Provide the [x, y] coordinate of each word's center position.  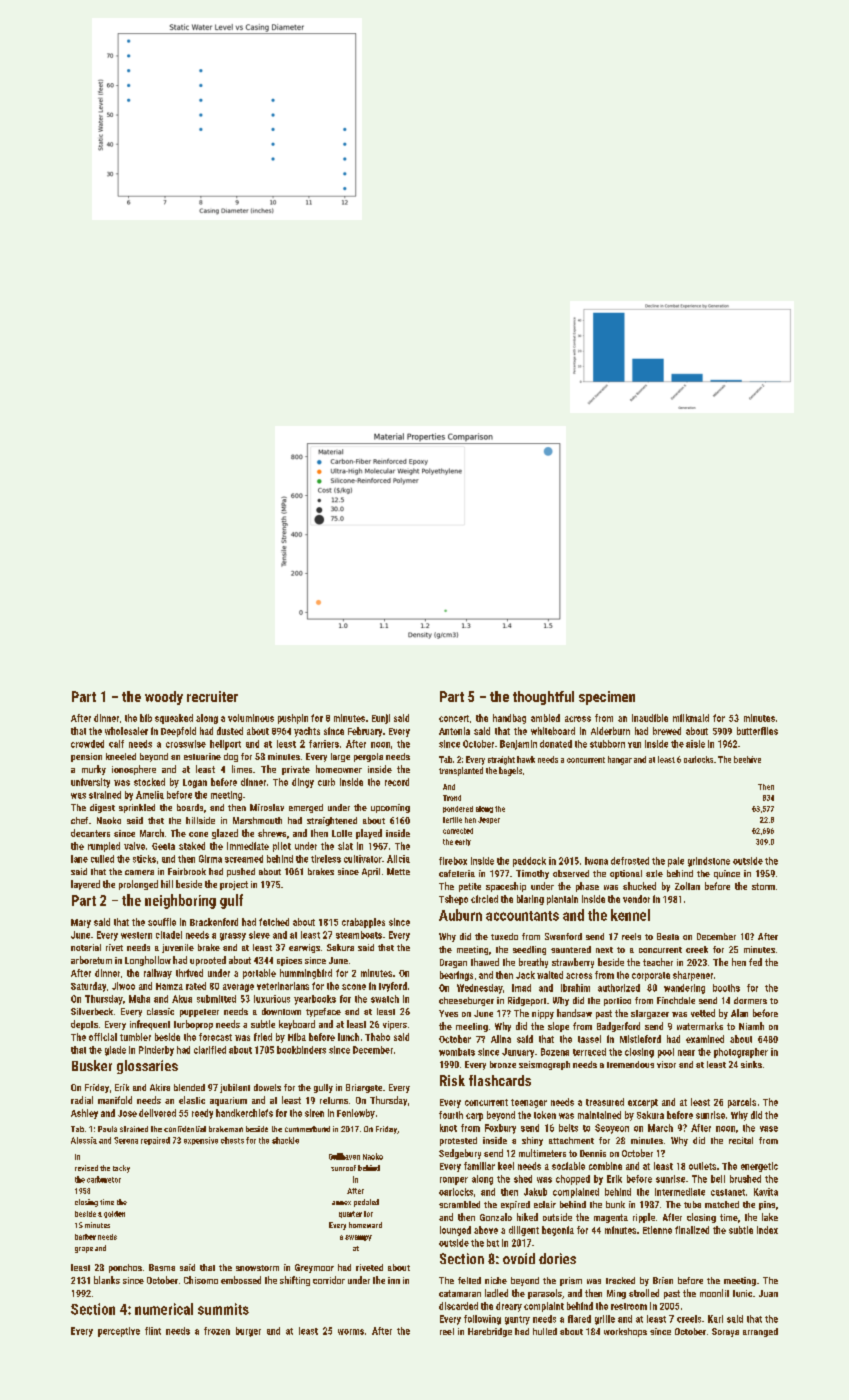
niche [496, 1280]
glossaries [147, 1067]
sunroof [343, 1168]
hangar [620, 760]
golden [114, 1214]
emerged [306, 808]
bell [718, 1179]
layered [85, 885]
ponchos [125, 1268]
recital [741, 1140]
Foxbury [500, 1129]
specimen [607, 698]
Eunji [381, 719]
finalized [692, 1230]
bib [146, 718]
